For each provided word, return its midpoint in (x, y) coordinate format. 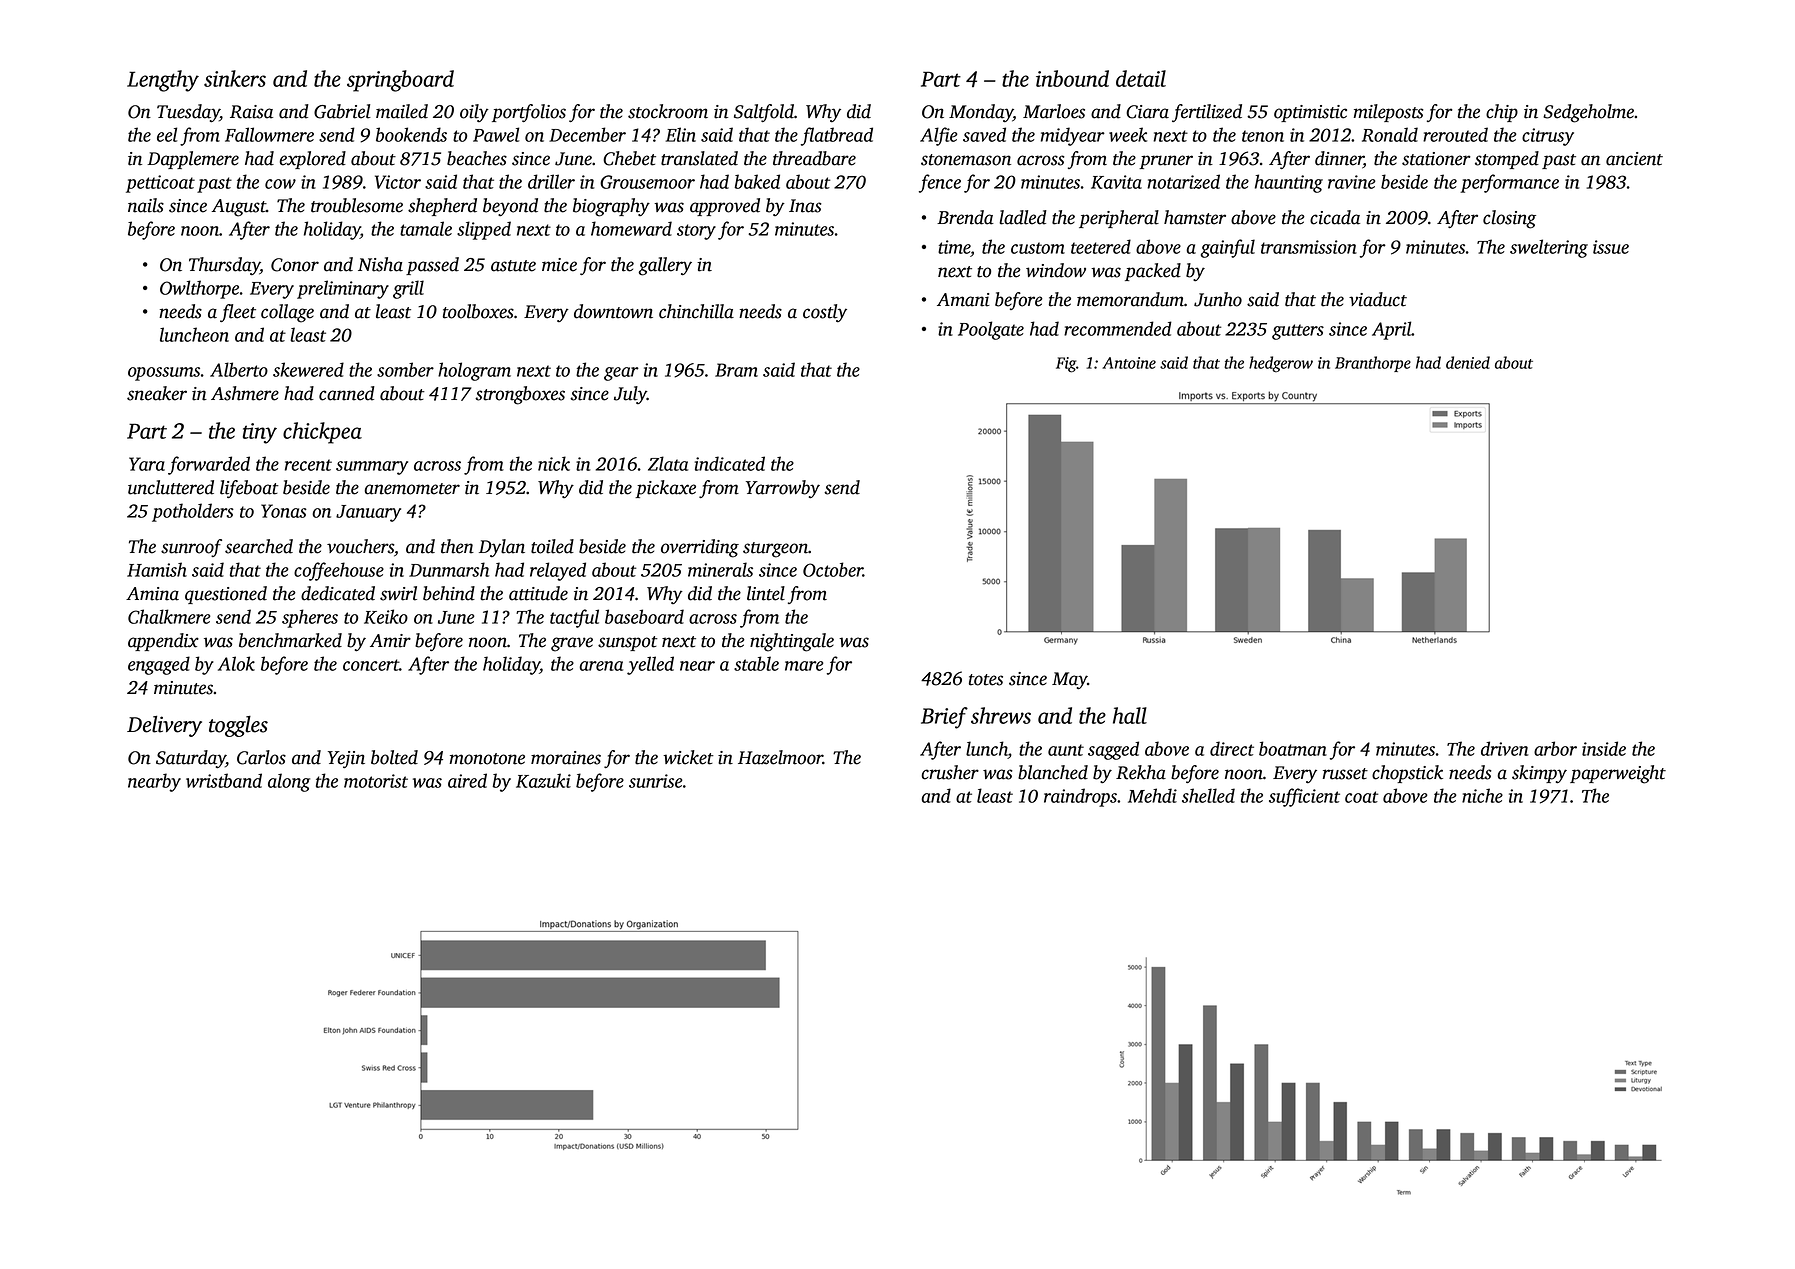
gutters (1298, 332)
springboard (400, 81)
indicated (730, 463)
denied (1468, 362)
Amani (963, 300)
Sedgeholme (1588, 113)
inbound (1072, 78)
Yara (147, 464)
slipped (484, 230)
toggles (238, 726)
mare (804, 666)
